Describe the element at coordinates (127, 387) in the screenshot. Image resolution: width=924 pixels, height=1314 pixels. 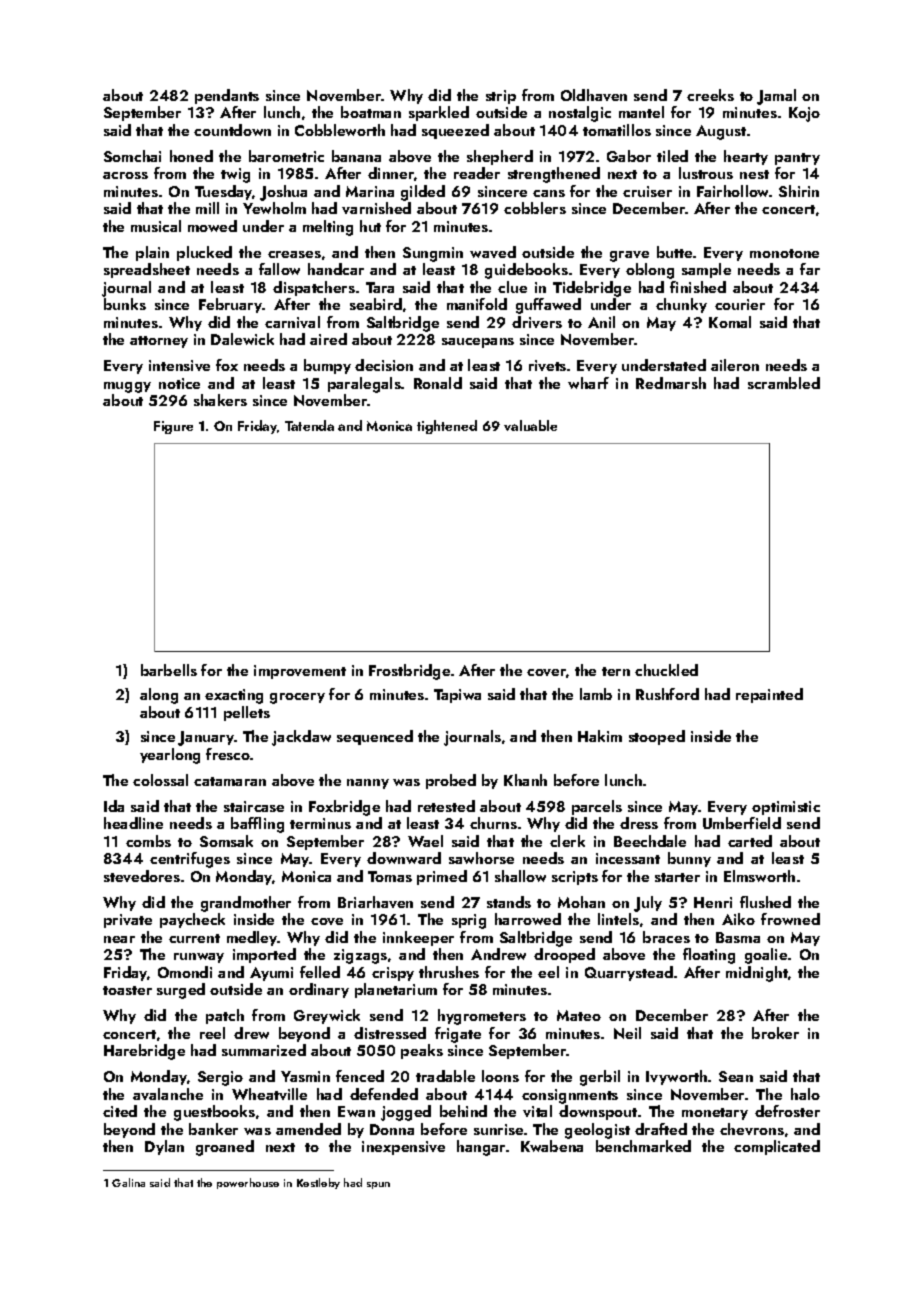
I see `muggy` at that location.
